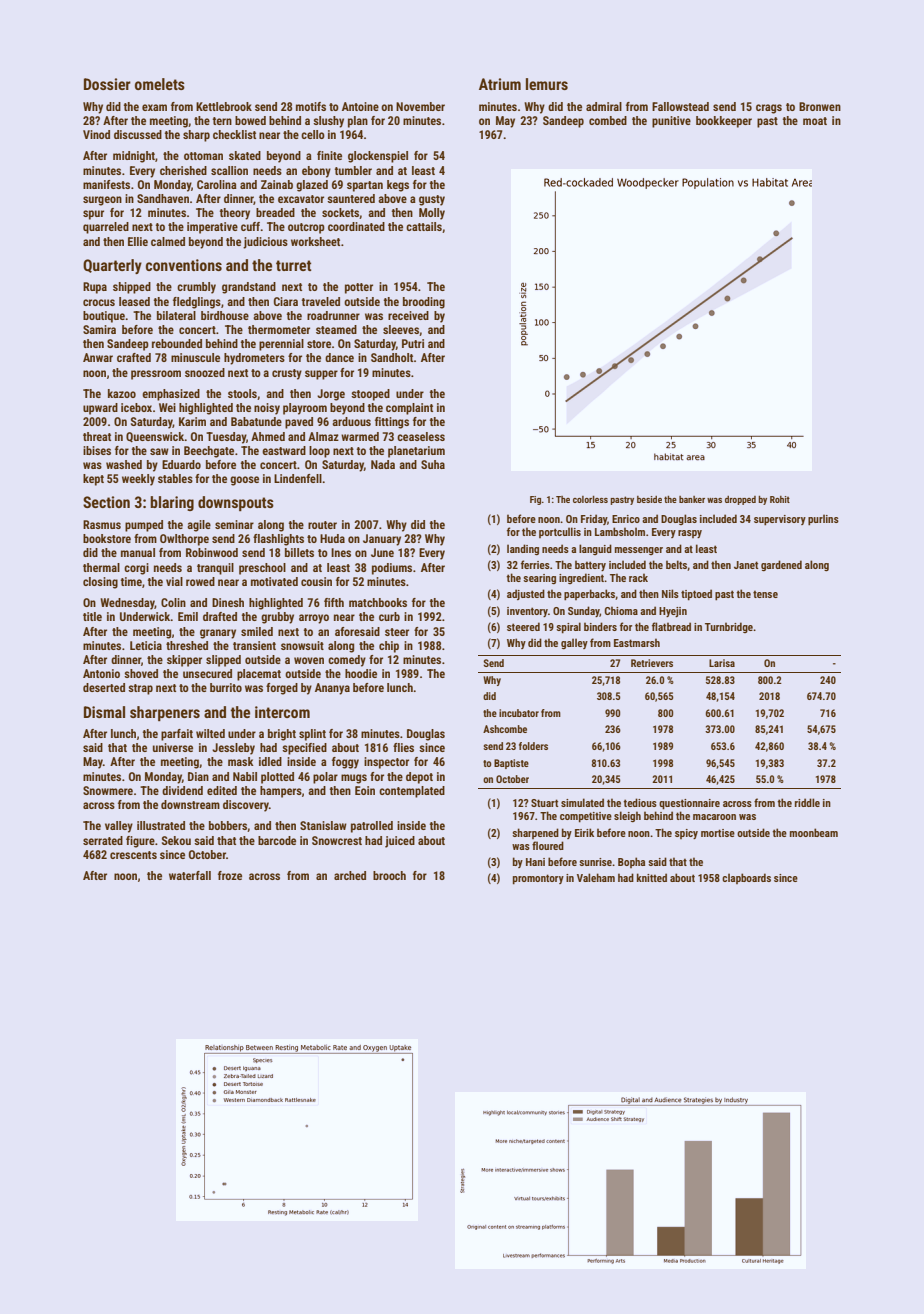  What do you see at coordinates (138, 134) in the page?
I see `discussed` at bounding box center [138, 134].
